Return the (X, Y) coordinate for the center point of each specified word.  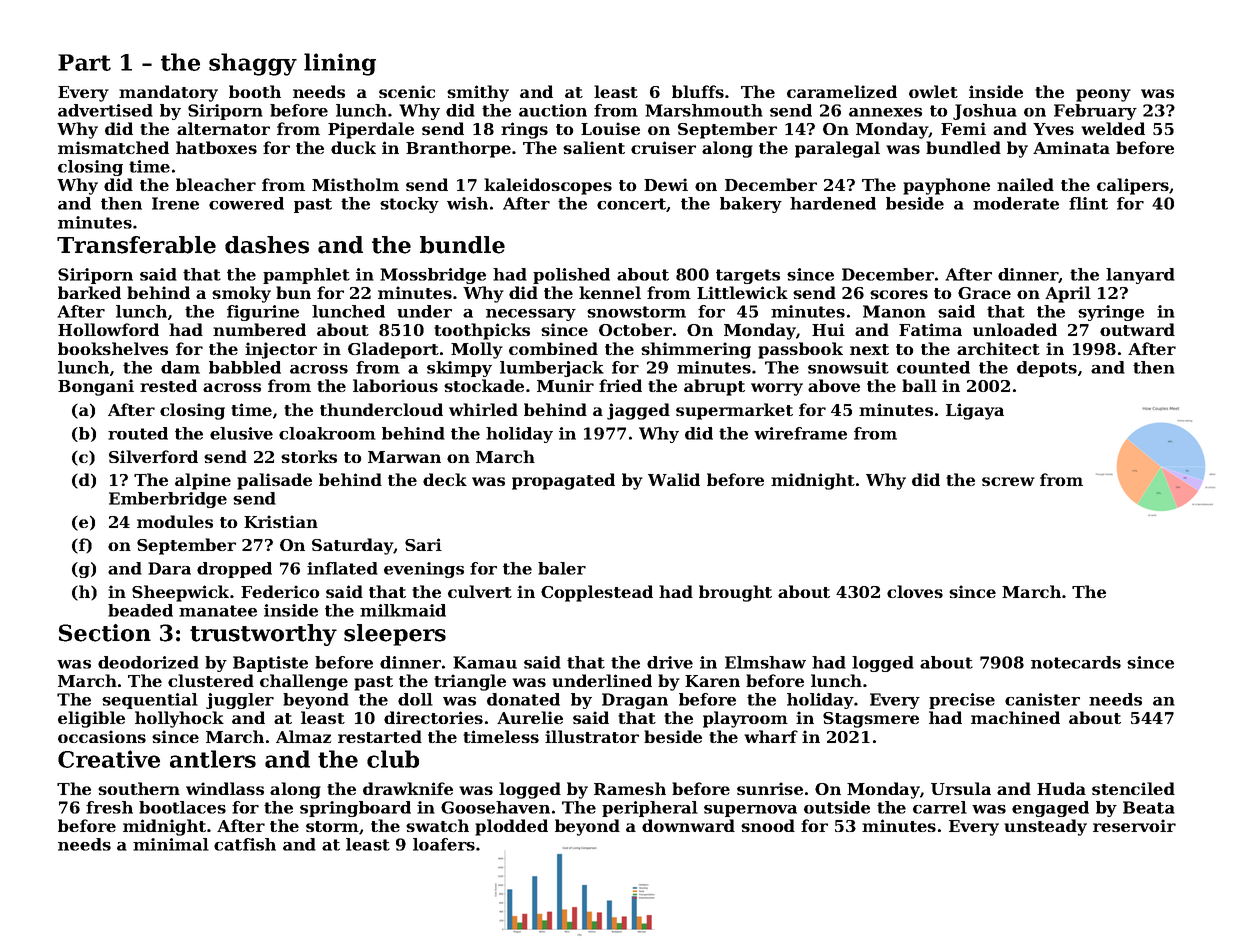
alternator (223, 128)
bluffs (698, 91)
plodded (511, 827)
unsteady (1045, 827)
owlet (933, 91)
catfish (245, 844)
